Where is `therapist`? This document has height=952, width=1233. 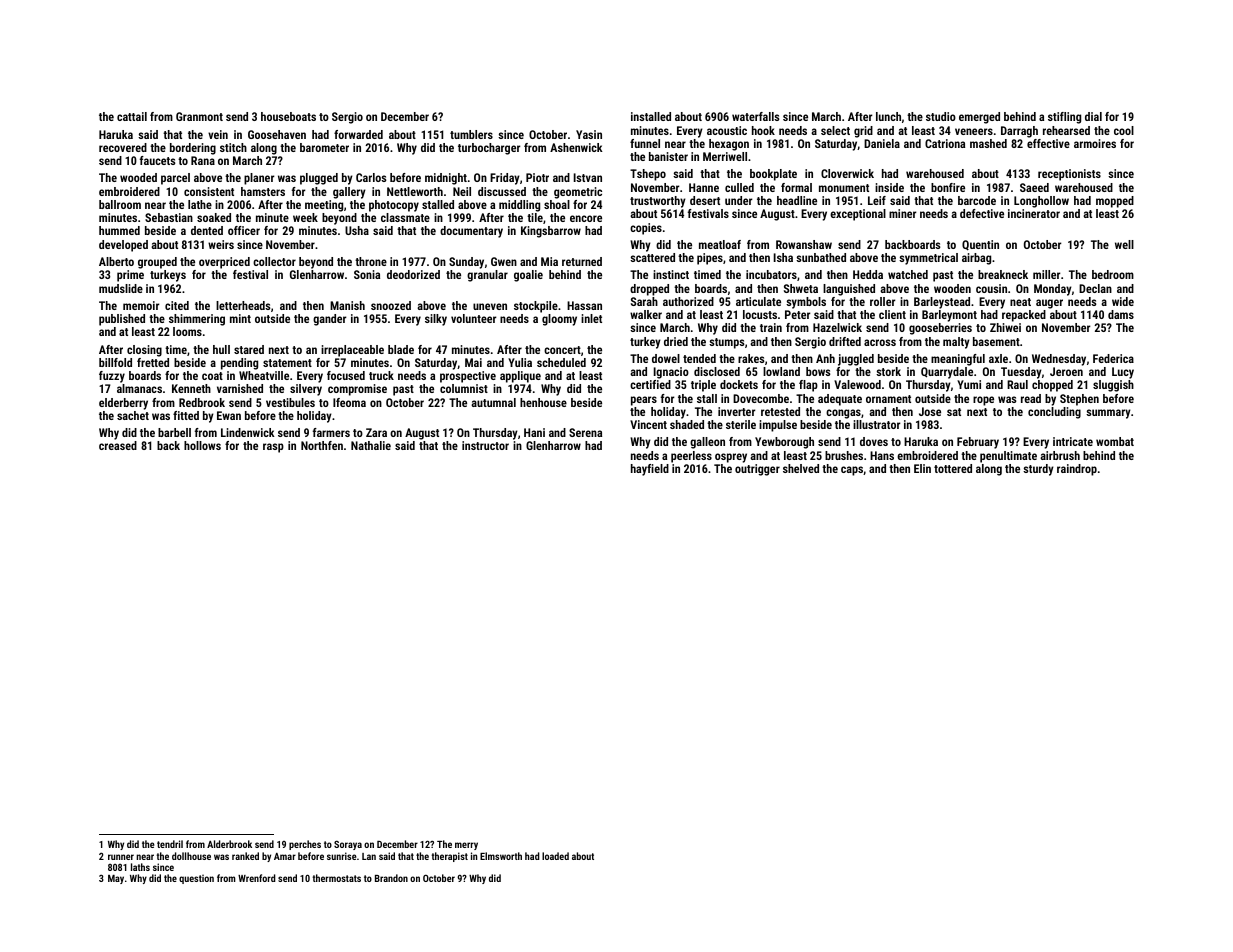 therapist is located at coordinates (449, 857).
